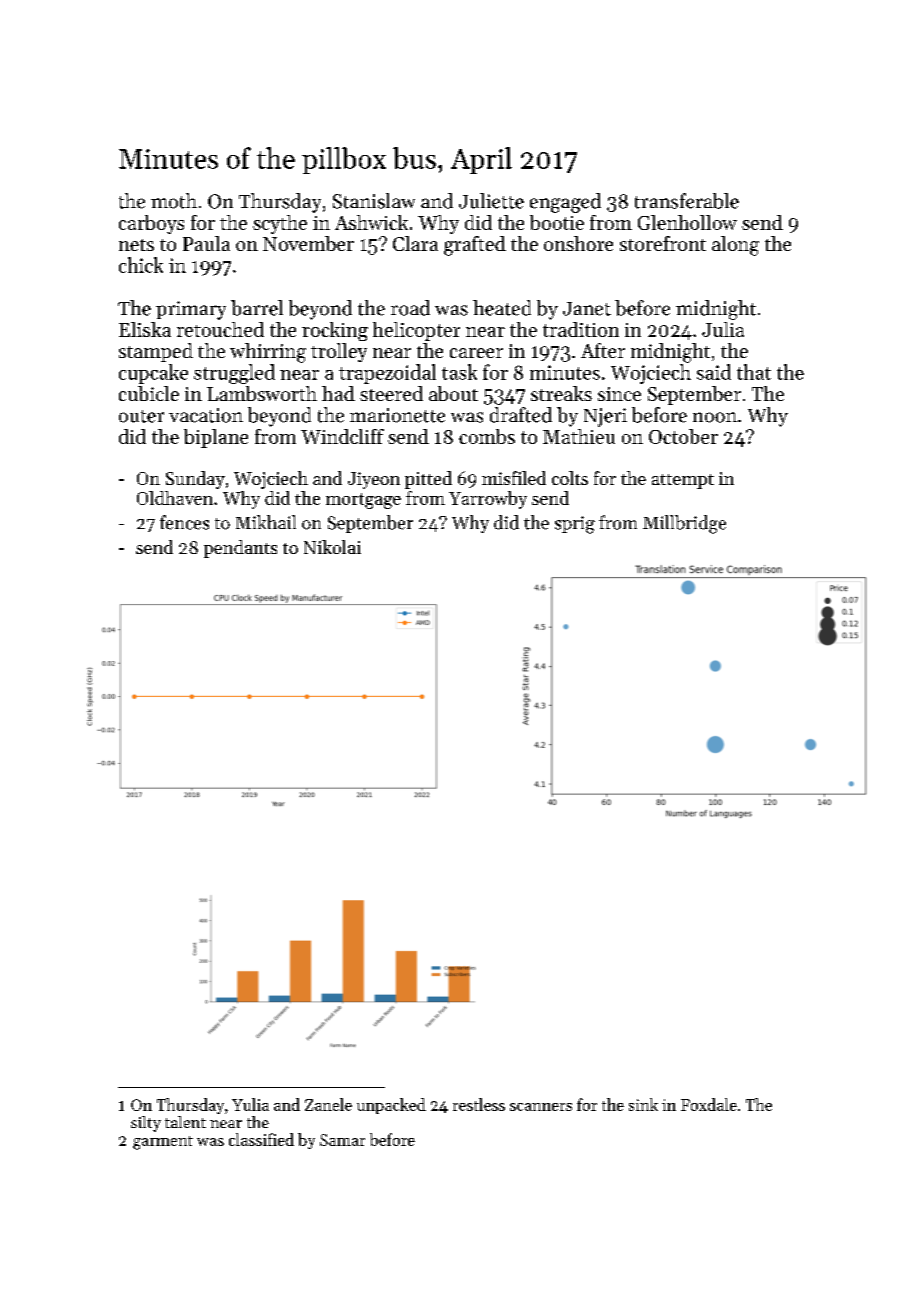  What do you see at coordinates (261, 1139) in the screenshot?
I see `classified` at bounding box center [261, 1139].
